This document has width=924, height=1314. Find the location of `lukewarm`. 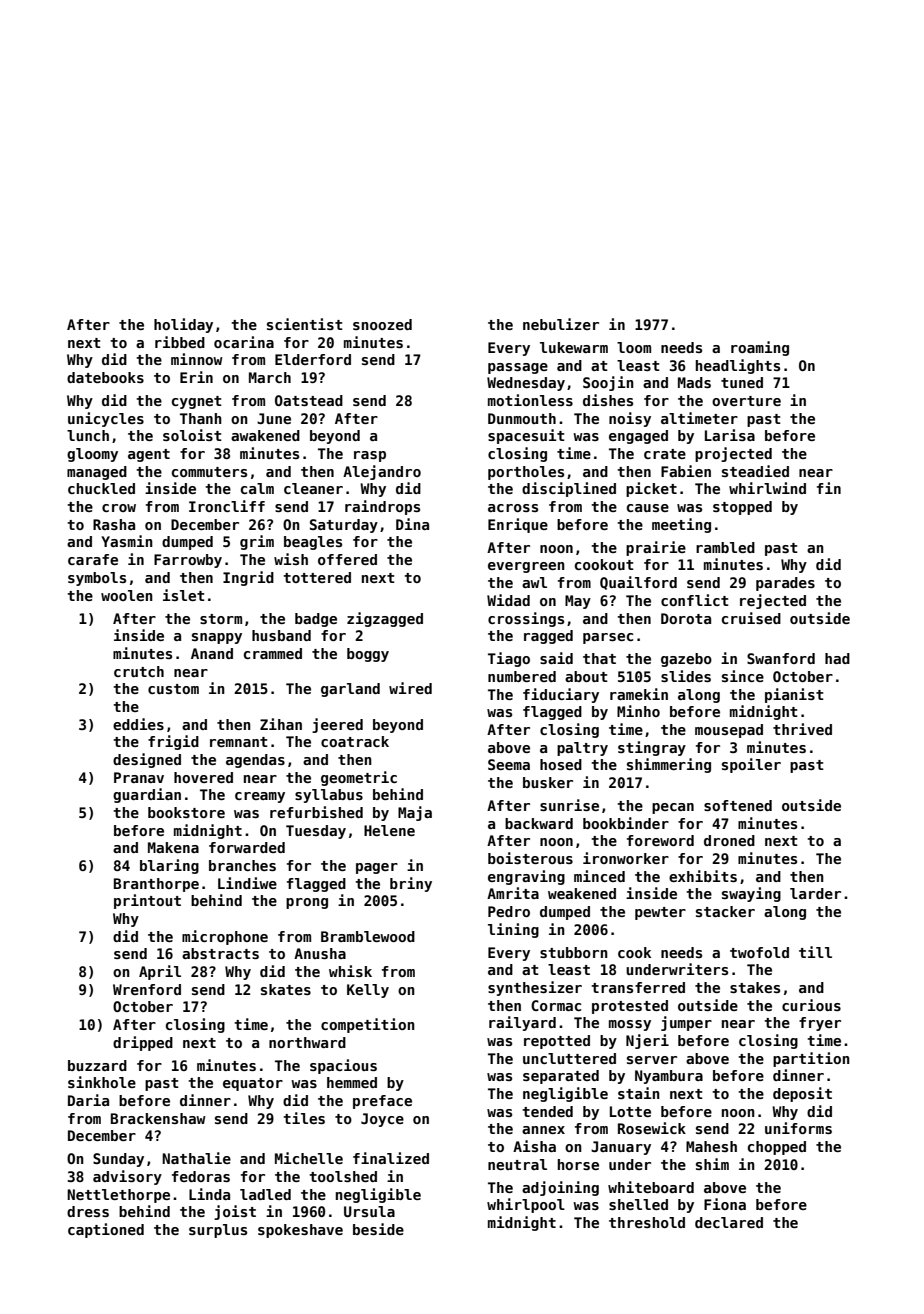

lukewarm is located at coordinates (574, 347).
